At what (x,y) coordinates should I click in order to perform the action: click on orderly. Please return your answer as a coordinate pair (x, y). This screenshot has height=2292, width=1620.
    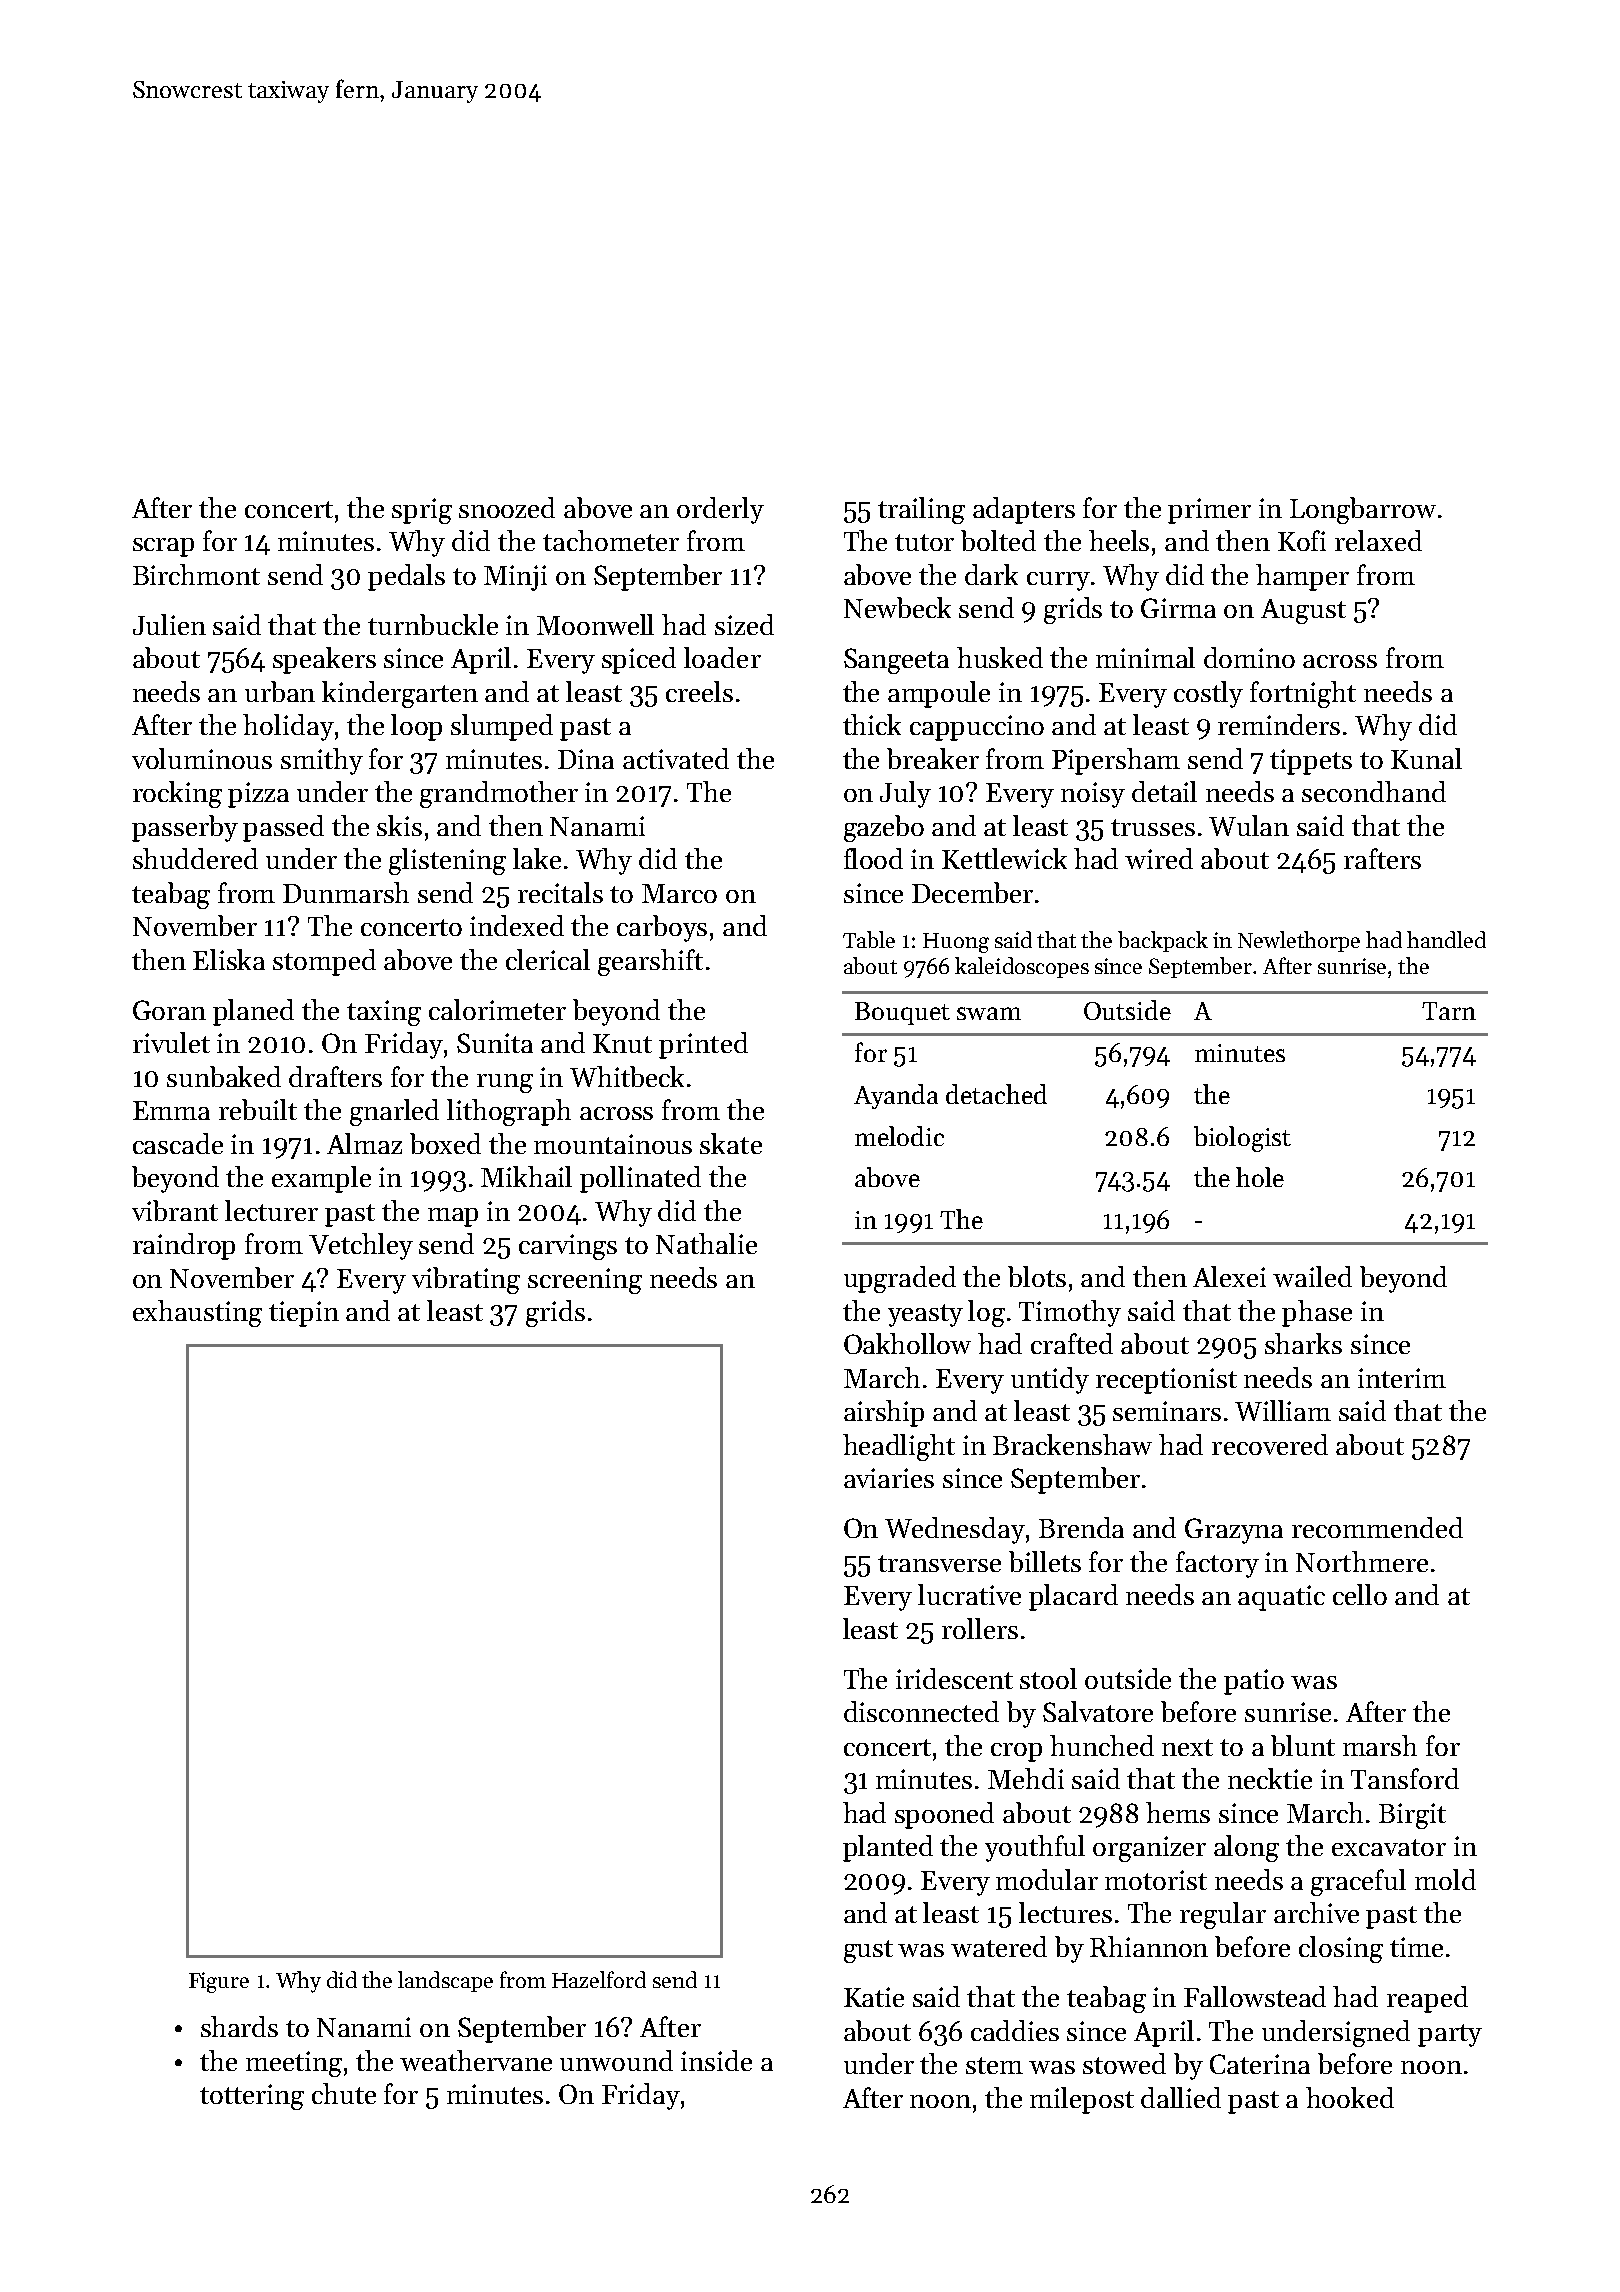
    Looking at the image, I should click on (720, 510).
